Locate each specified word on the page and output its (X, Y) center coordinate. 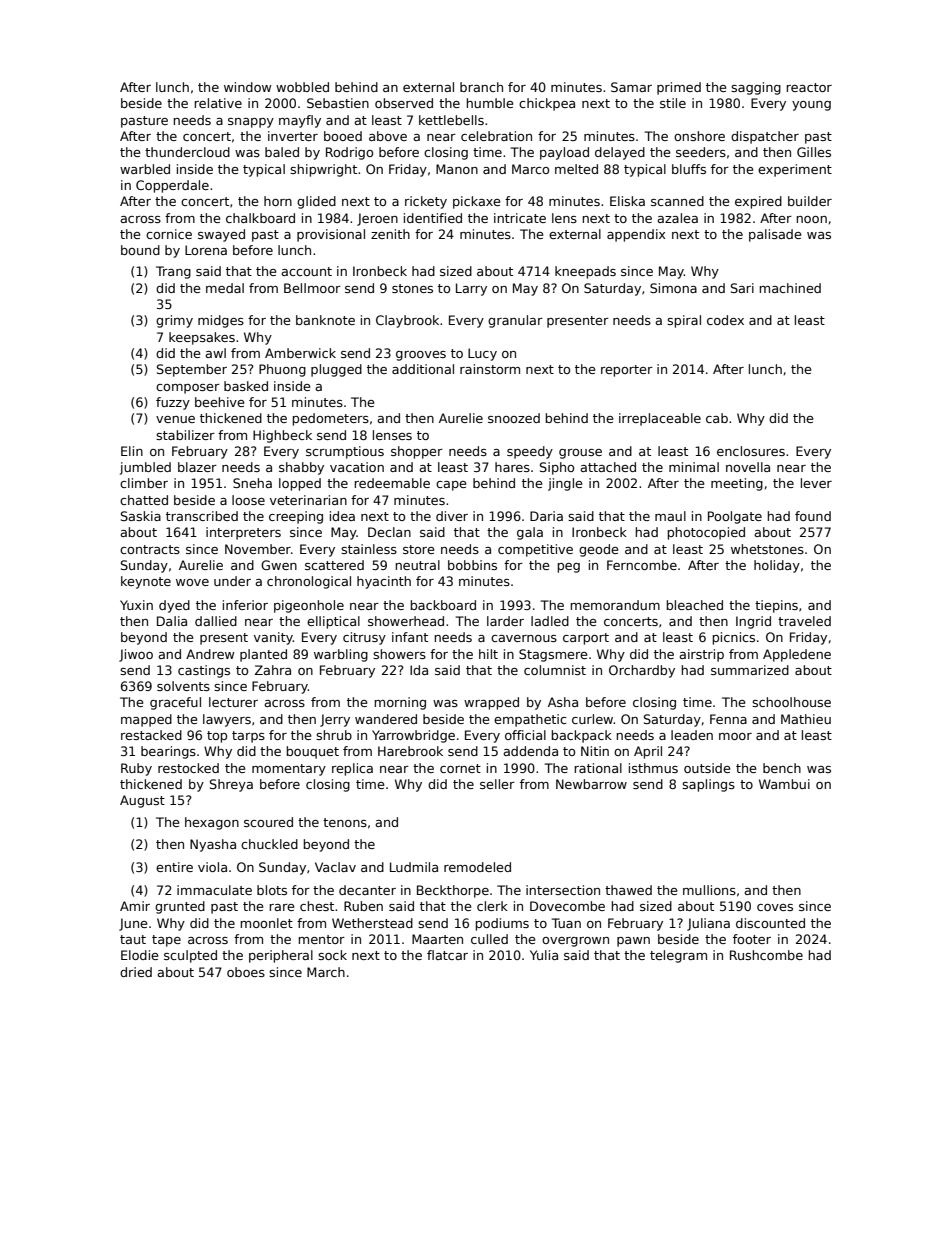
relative (218, 103)
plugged (336, 370)
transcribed (202, 516)
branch (481, 87)
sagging (756, 88)
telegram (678, 956)
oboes (246, 972)
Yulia (544, 955)
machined (790, 288)
